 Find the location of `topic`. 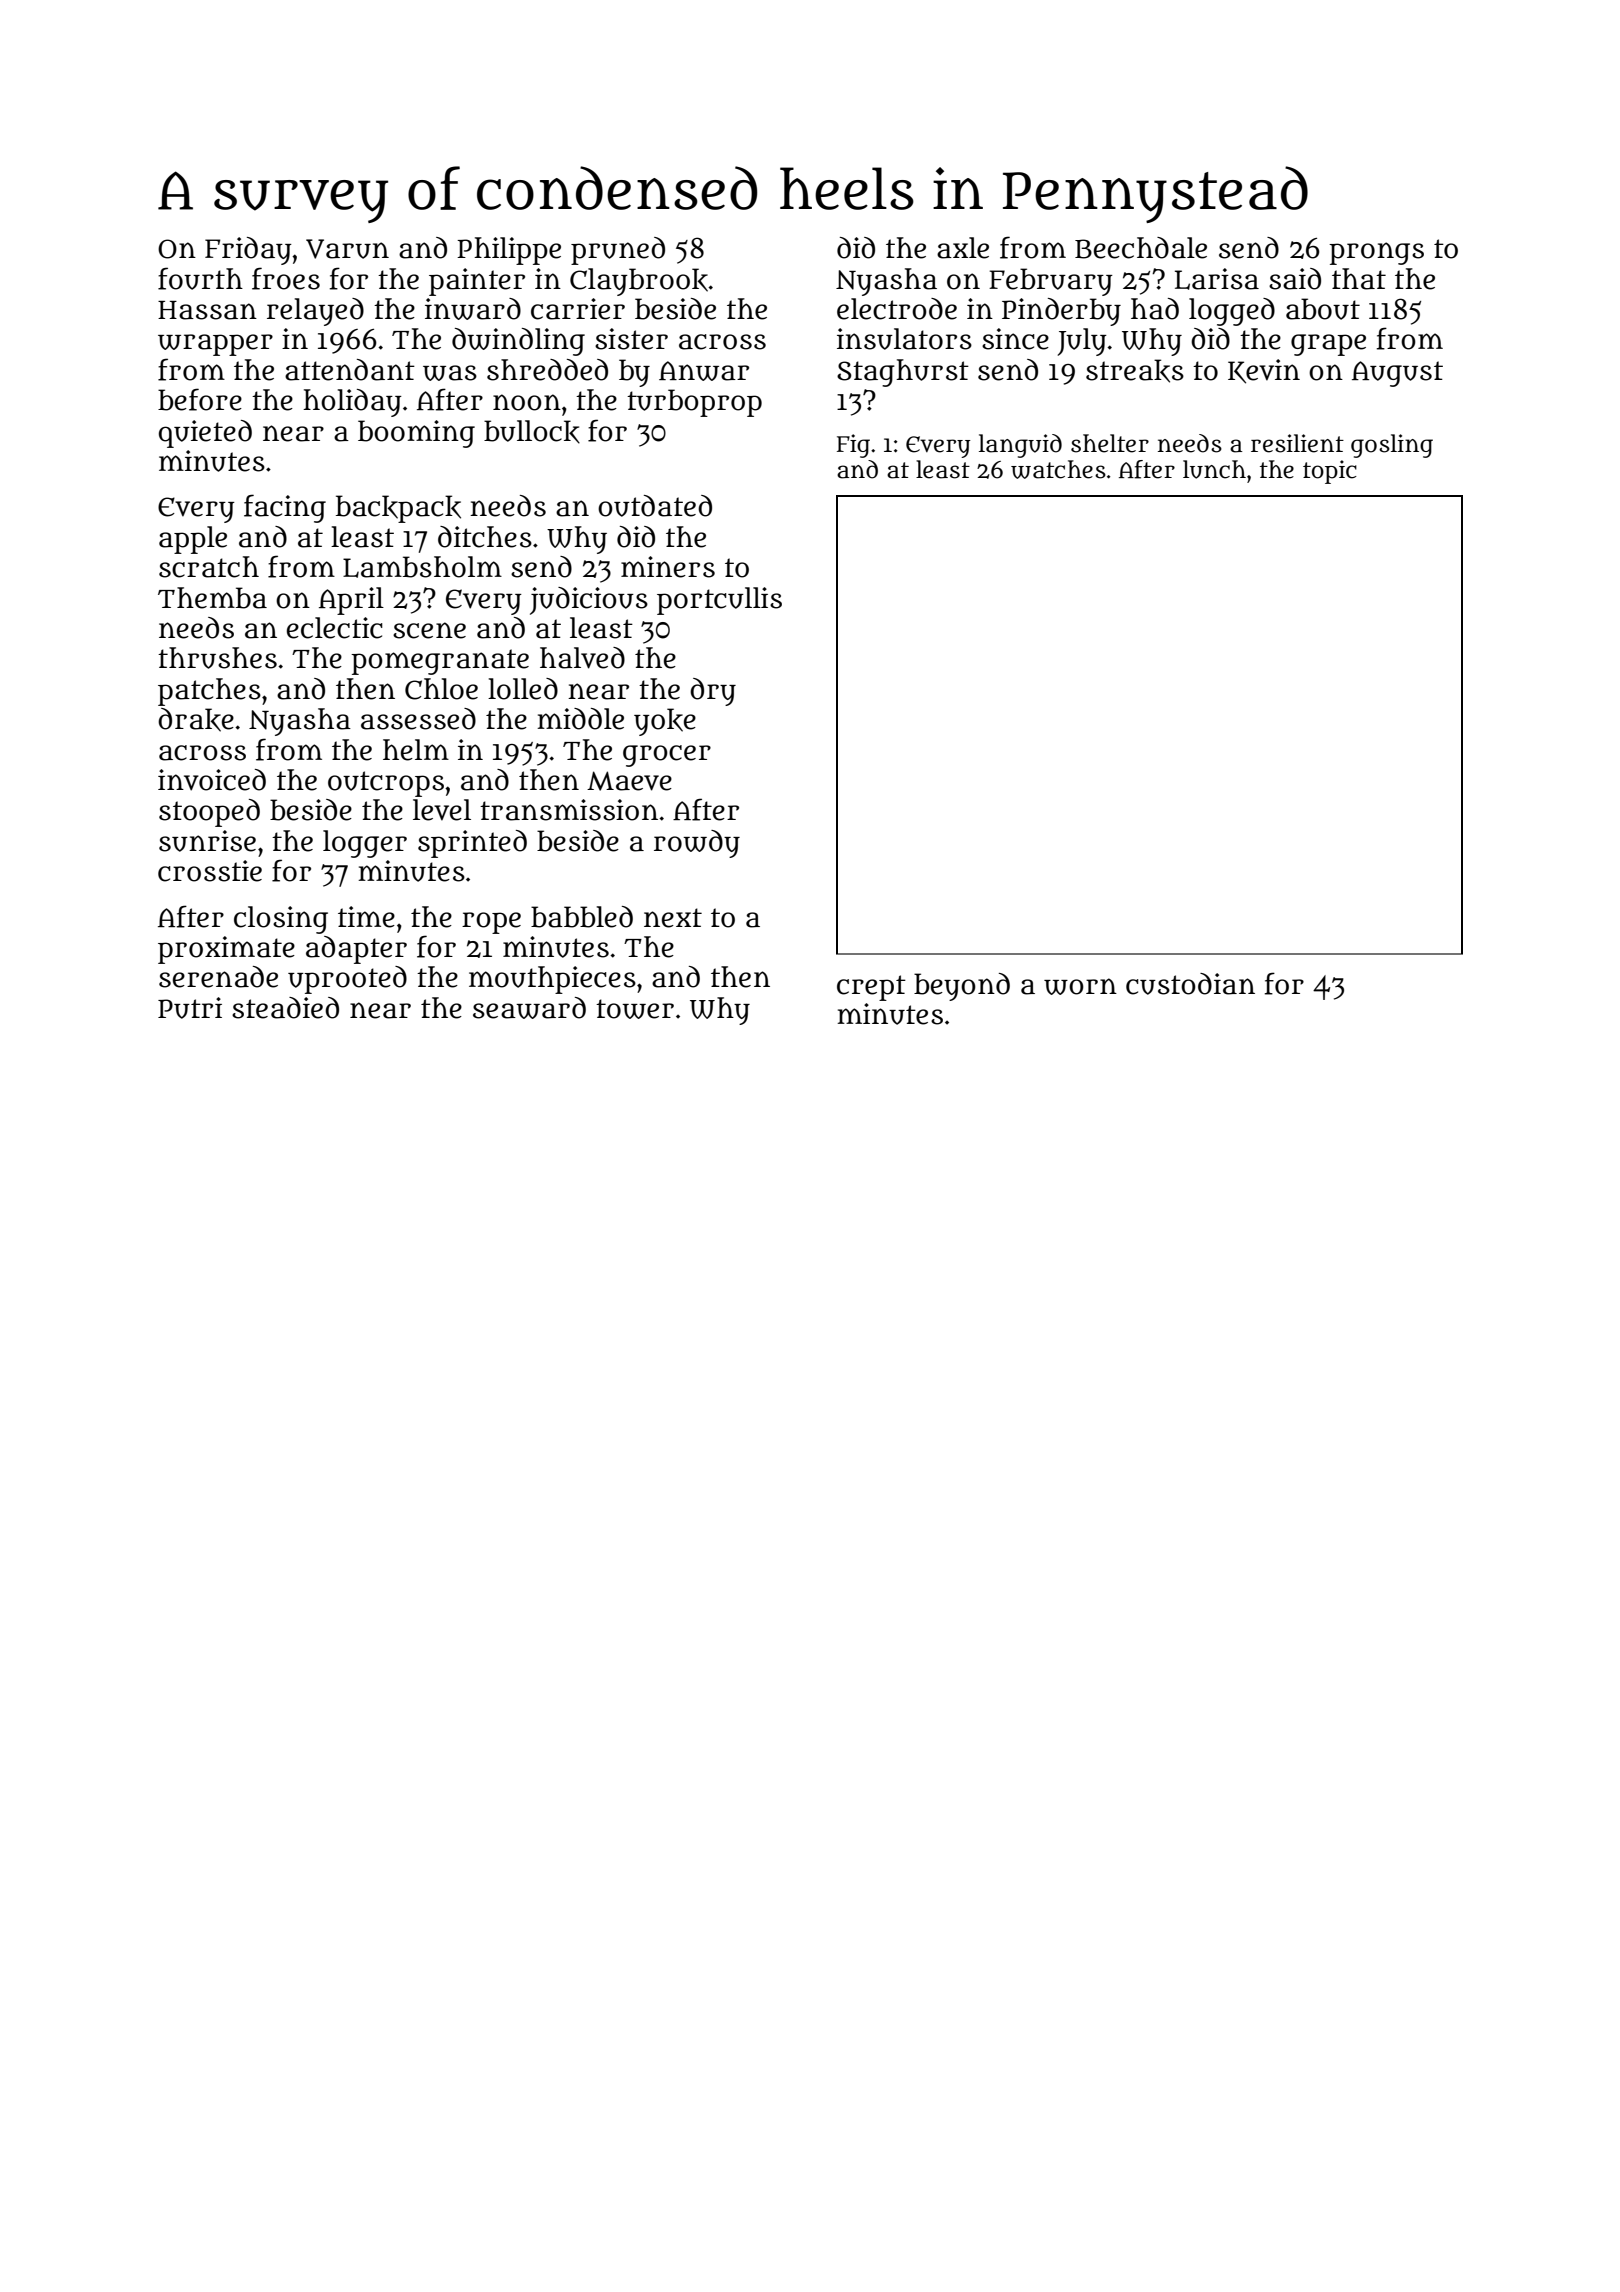

topic is located at coordinates (1330, 472).
